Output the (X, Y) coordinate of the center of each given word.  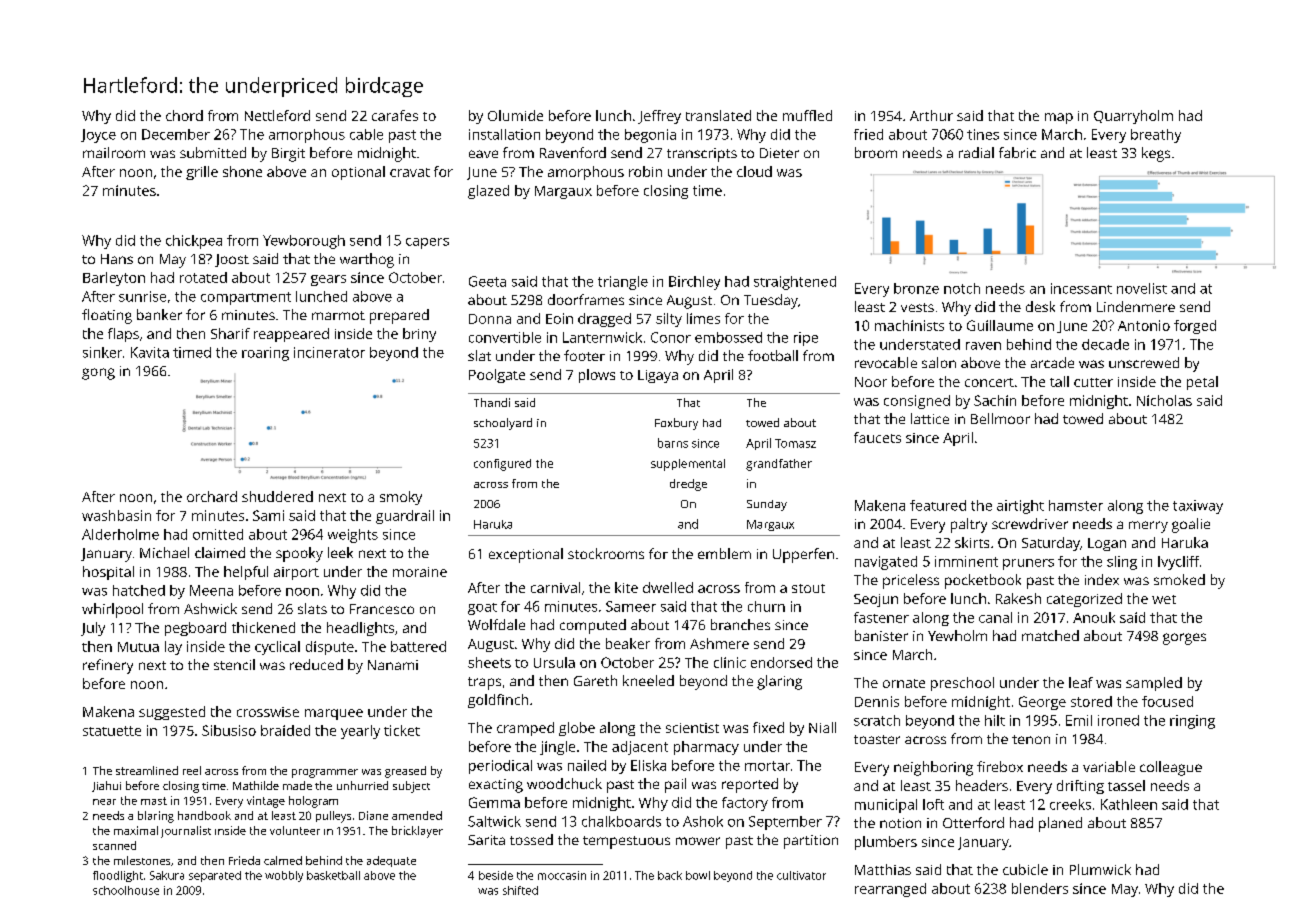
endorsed (781, 662)
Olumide (515, 115)
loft (933, 804)
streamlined (147, 770)
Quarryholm (1133, 117)
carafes (395, 115)
